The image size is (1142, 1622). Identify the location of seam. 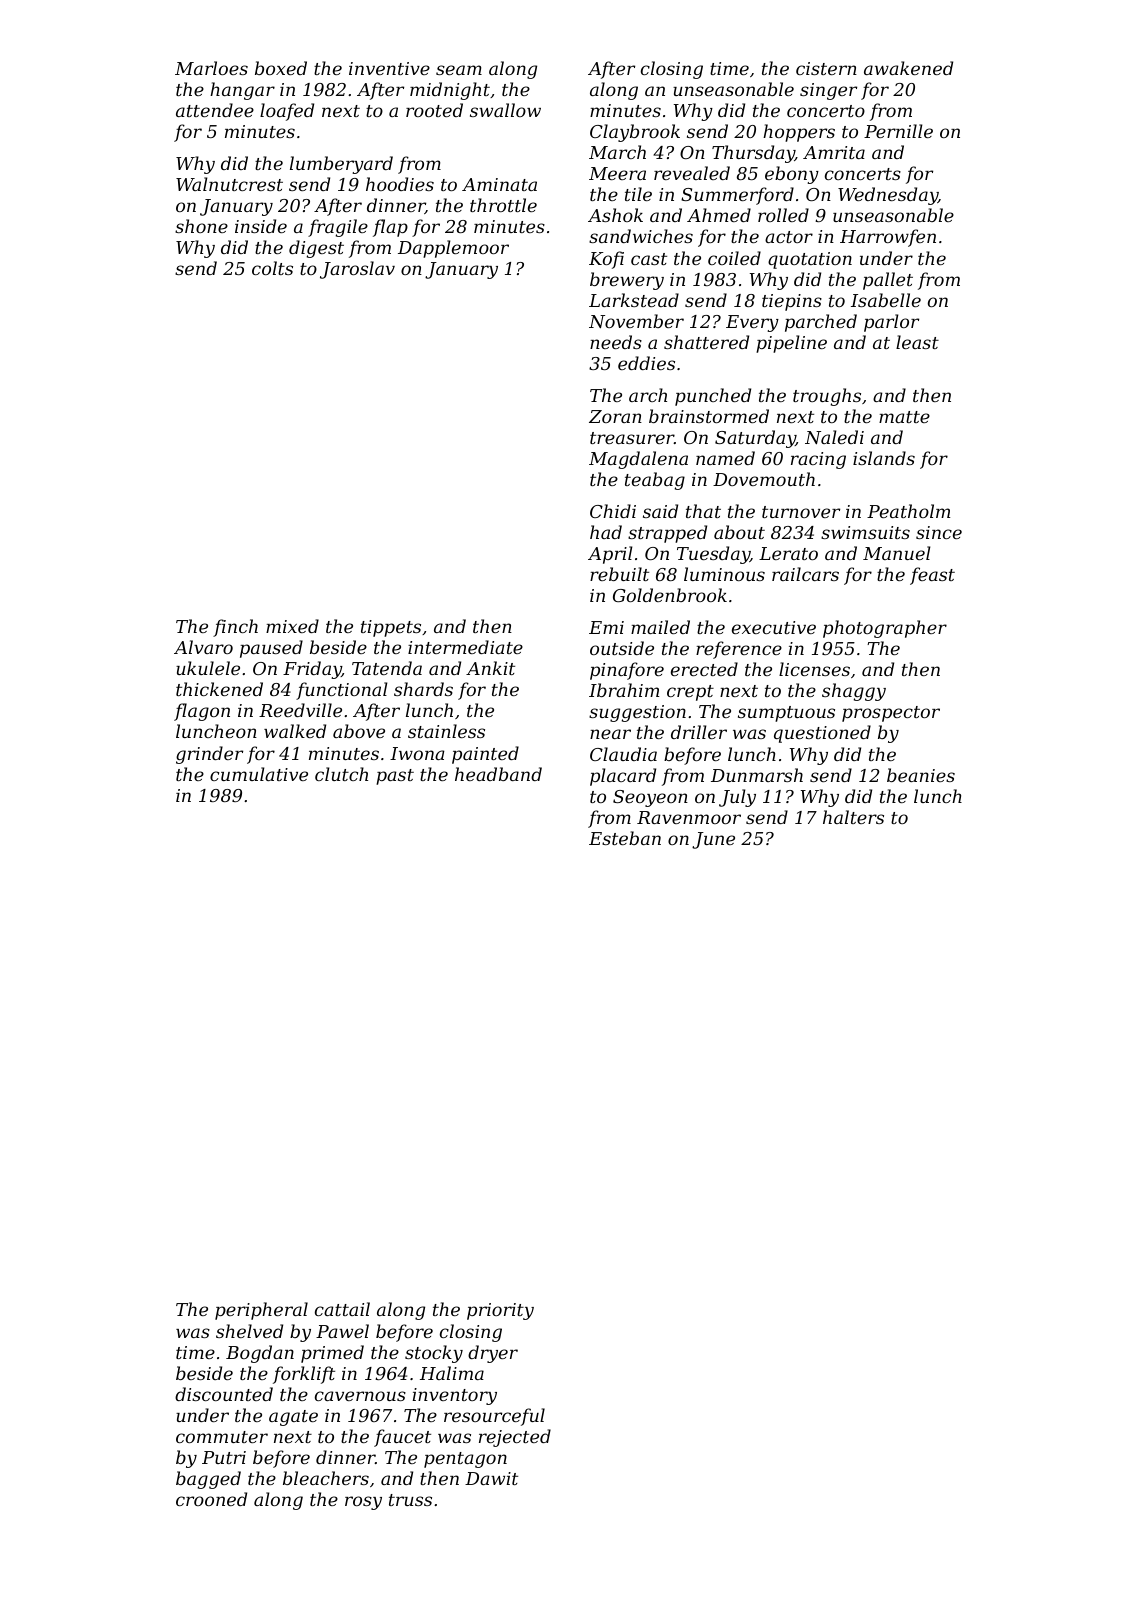
(459, 70).
